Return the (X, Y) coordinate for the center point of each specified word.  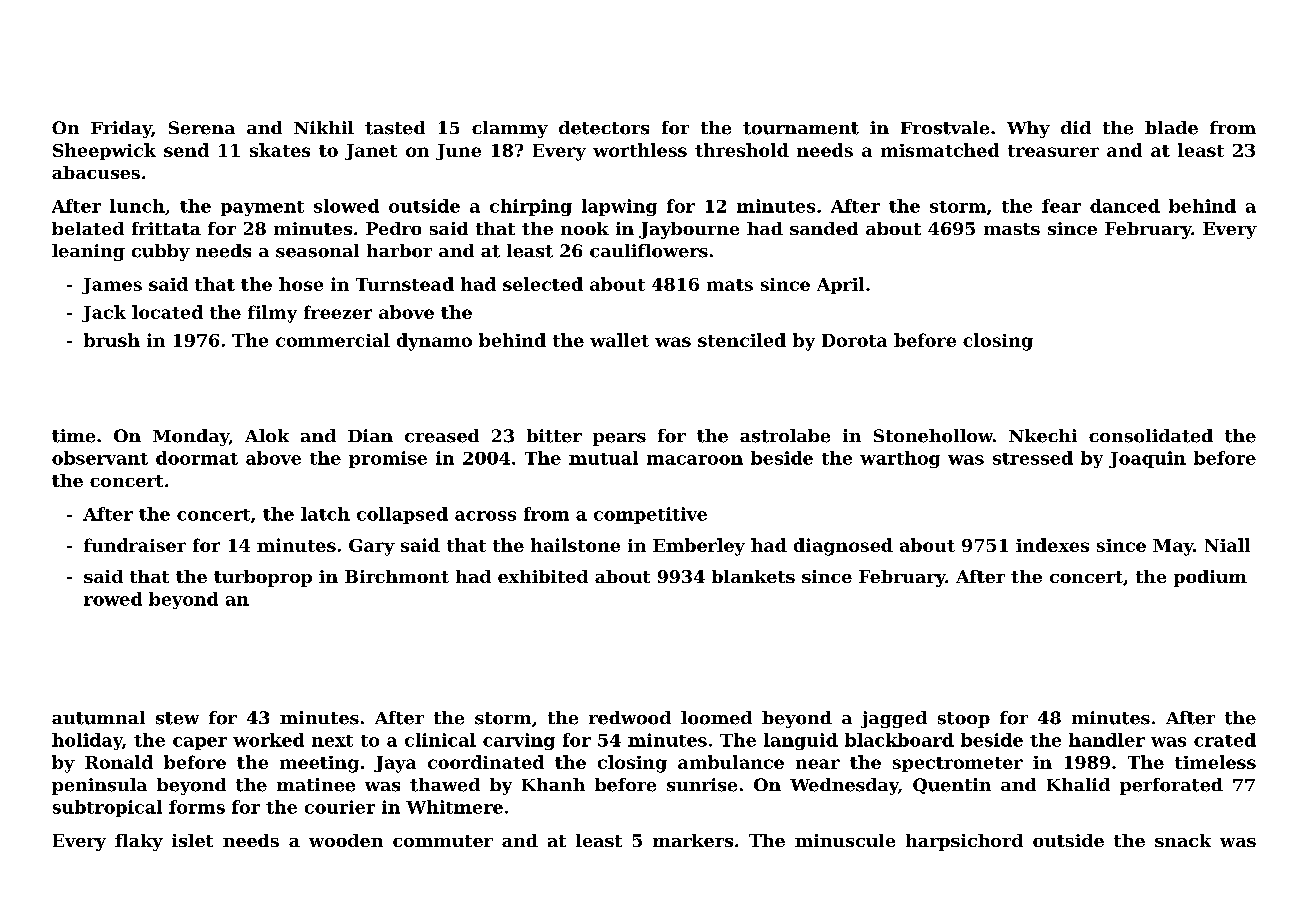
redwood (630, 718)
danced (1125, 206)
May (1173, 547)
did (1076, 127)
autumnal (98, 718)
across (485, 516)
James (112, 286)
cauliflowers (649, 251)
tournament (801, 128)
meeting (319, 764)
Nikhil (324, 127)
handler (1107, 740)
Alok (267, 435)
